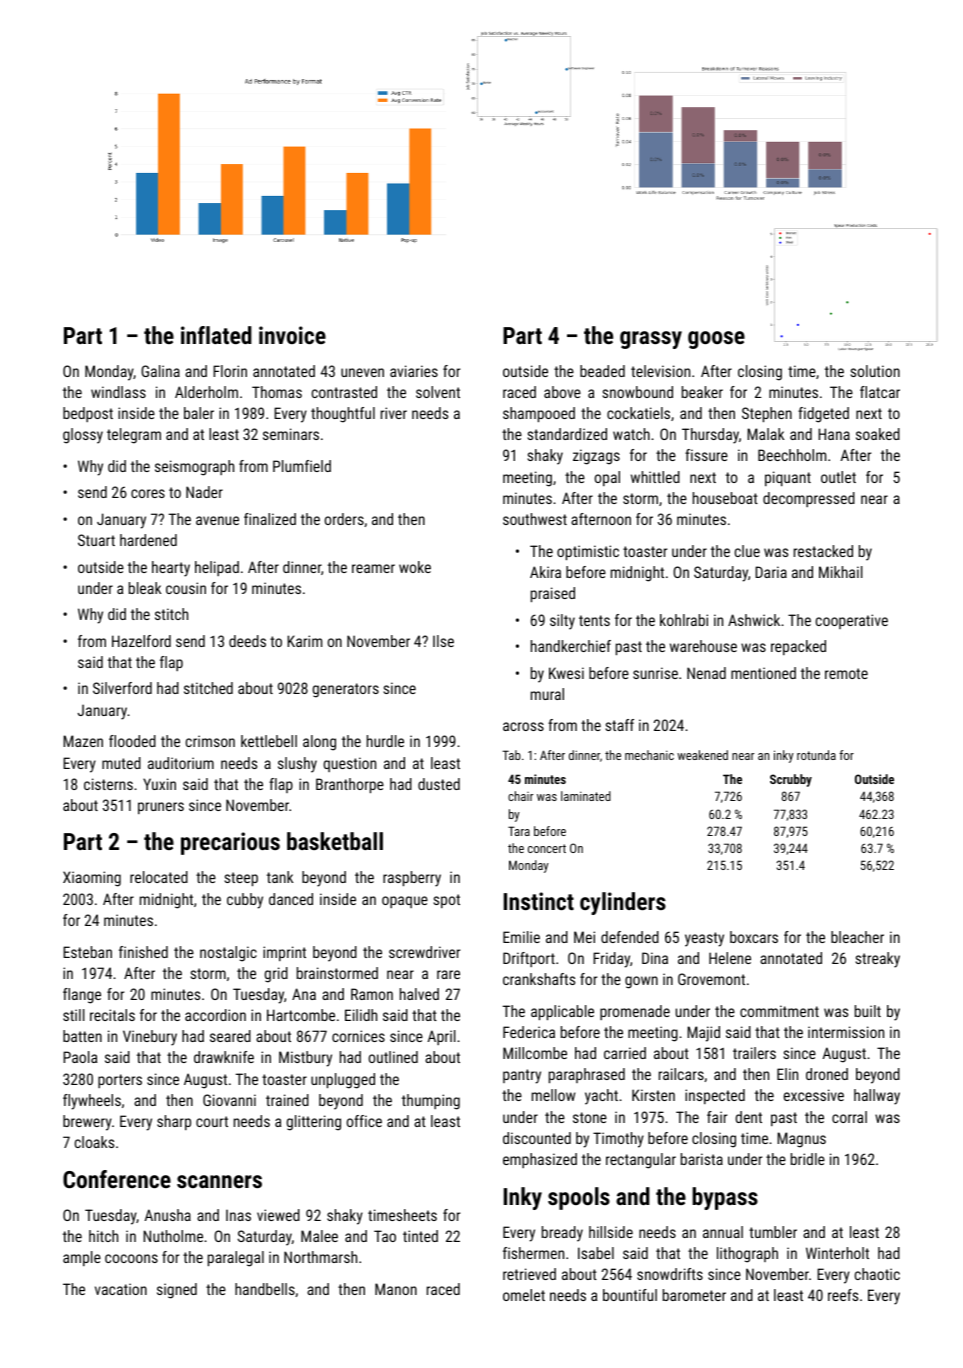  Describe the element at coordinates (216, 335) in the screenshot. I see `inflated` at that location.
